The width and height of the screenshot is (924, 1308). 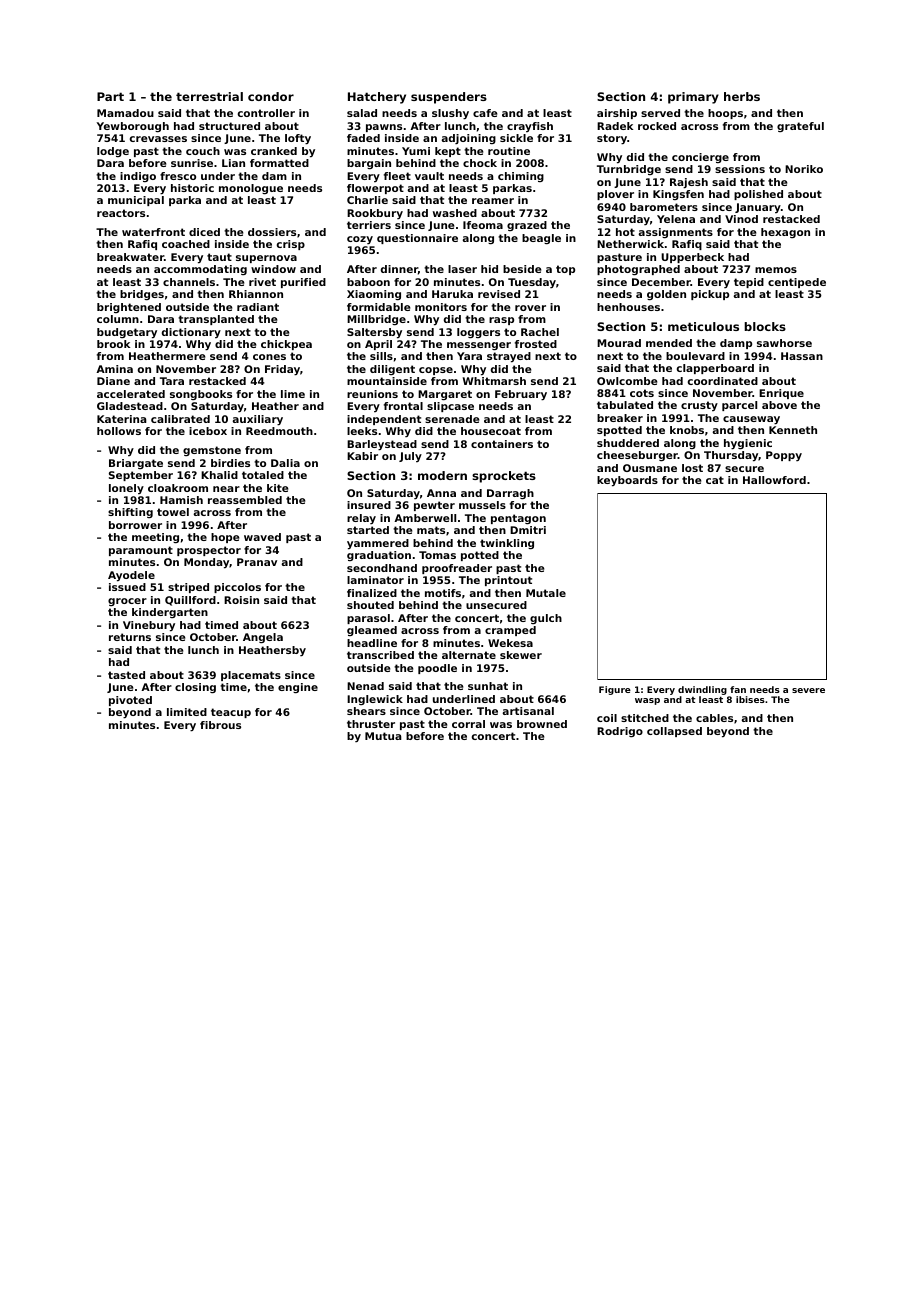 I want to click on pivoted, so click(x=130, y=701).
